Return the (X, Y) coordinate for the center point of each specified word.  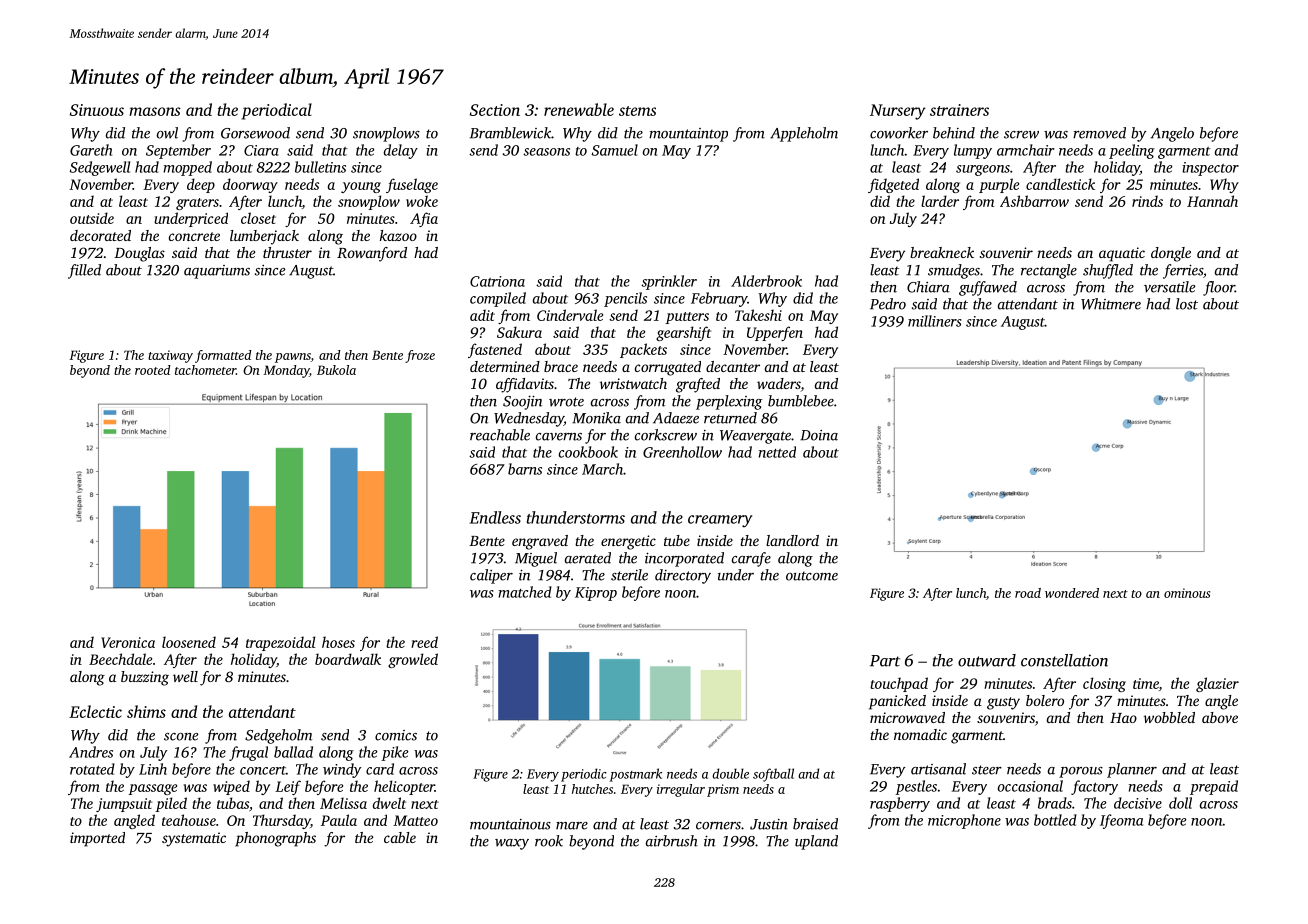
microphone (964, 821)
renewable (579, 109)
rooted (153, 370)
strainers (959, 110)
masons (155, 111)
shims (146, 711)
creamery (720, 521)
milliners (935, 321)
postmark (636, 775)
